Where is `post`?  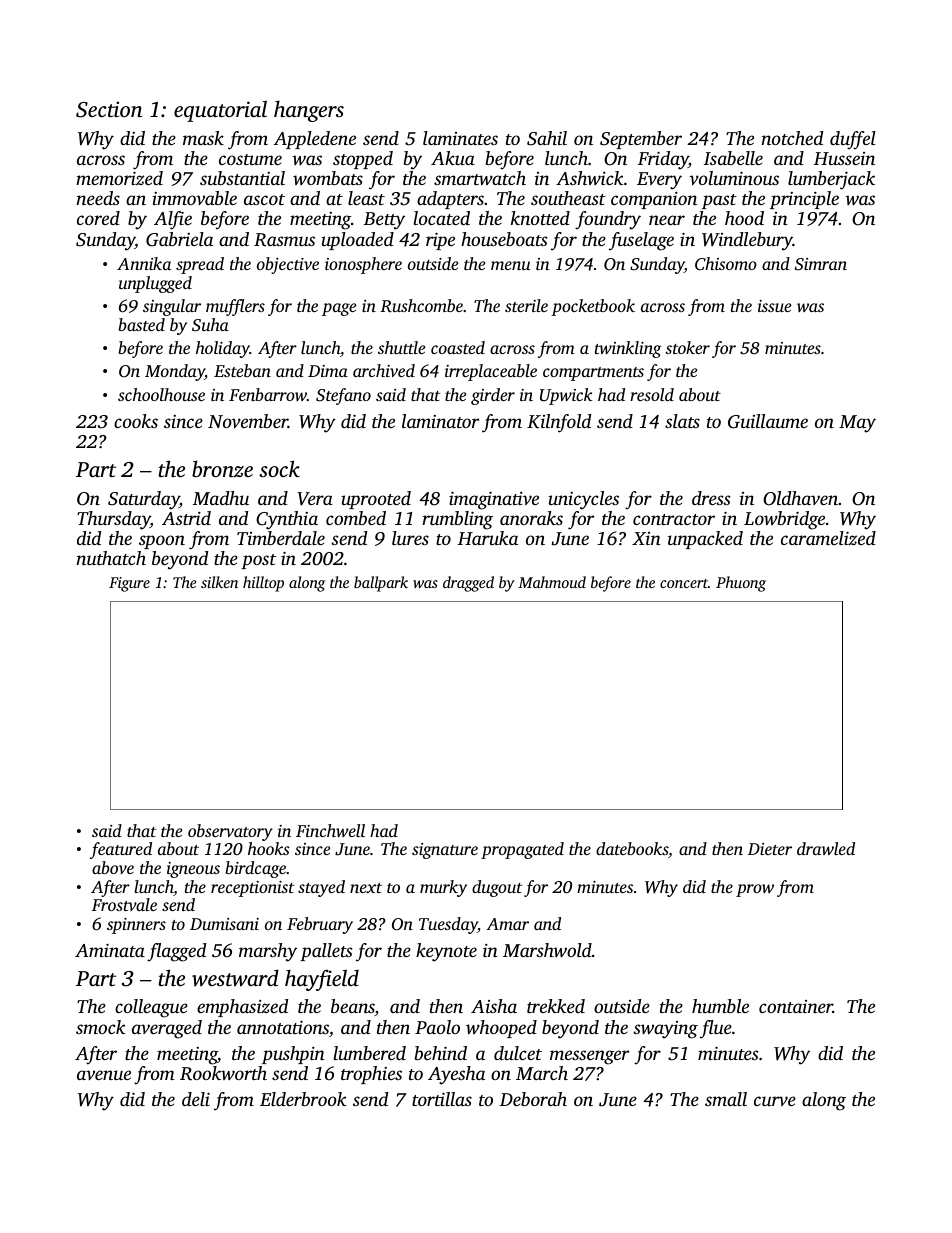 post is located at coordinates (258, 561).
